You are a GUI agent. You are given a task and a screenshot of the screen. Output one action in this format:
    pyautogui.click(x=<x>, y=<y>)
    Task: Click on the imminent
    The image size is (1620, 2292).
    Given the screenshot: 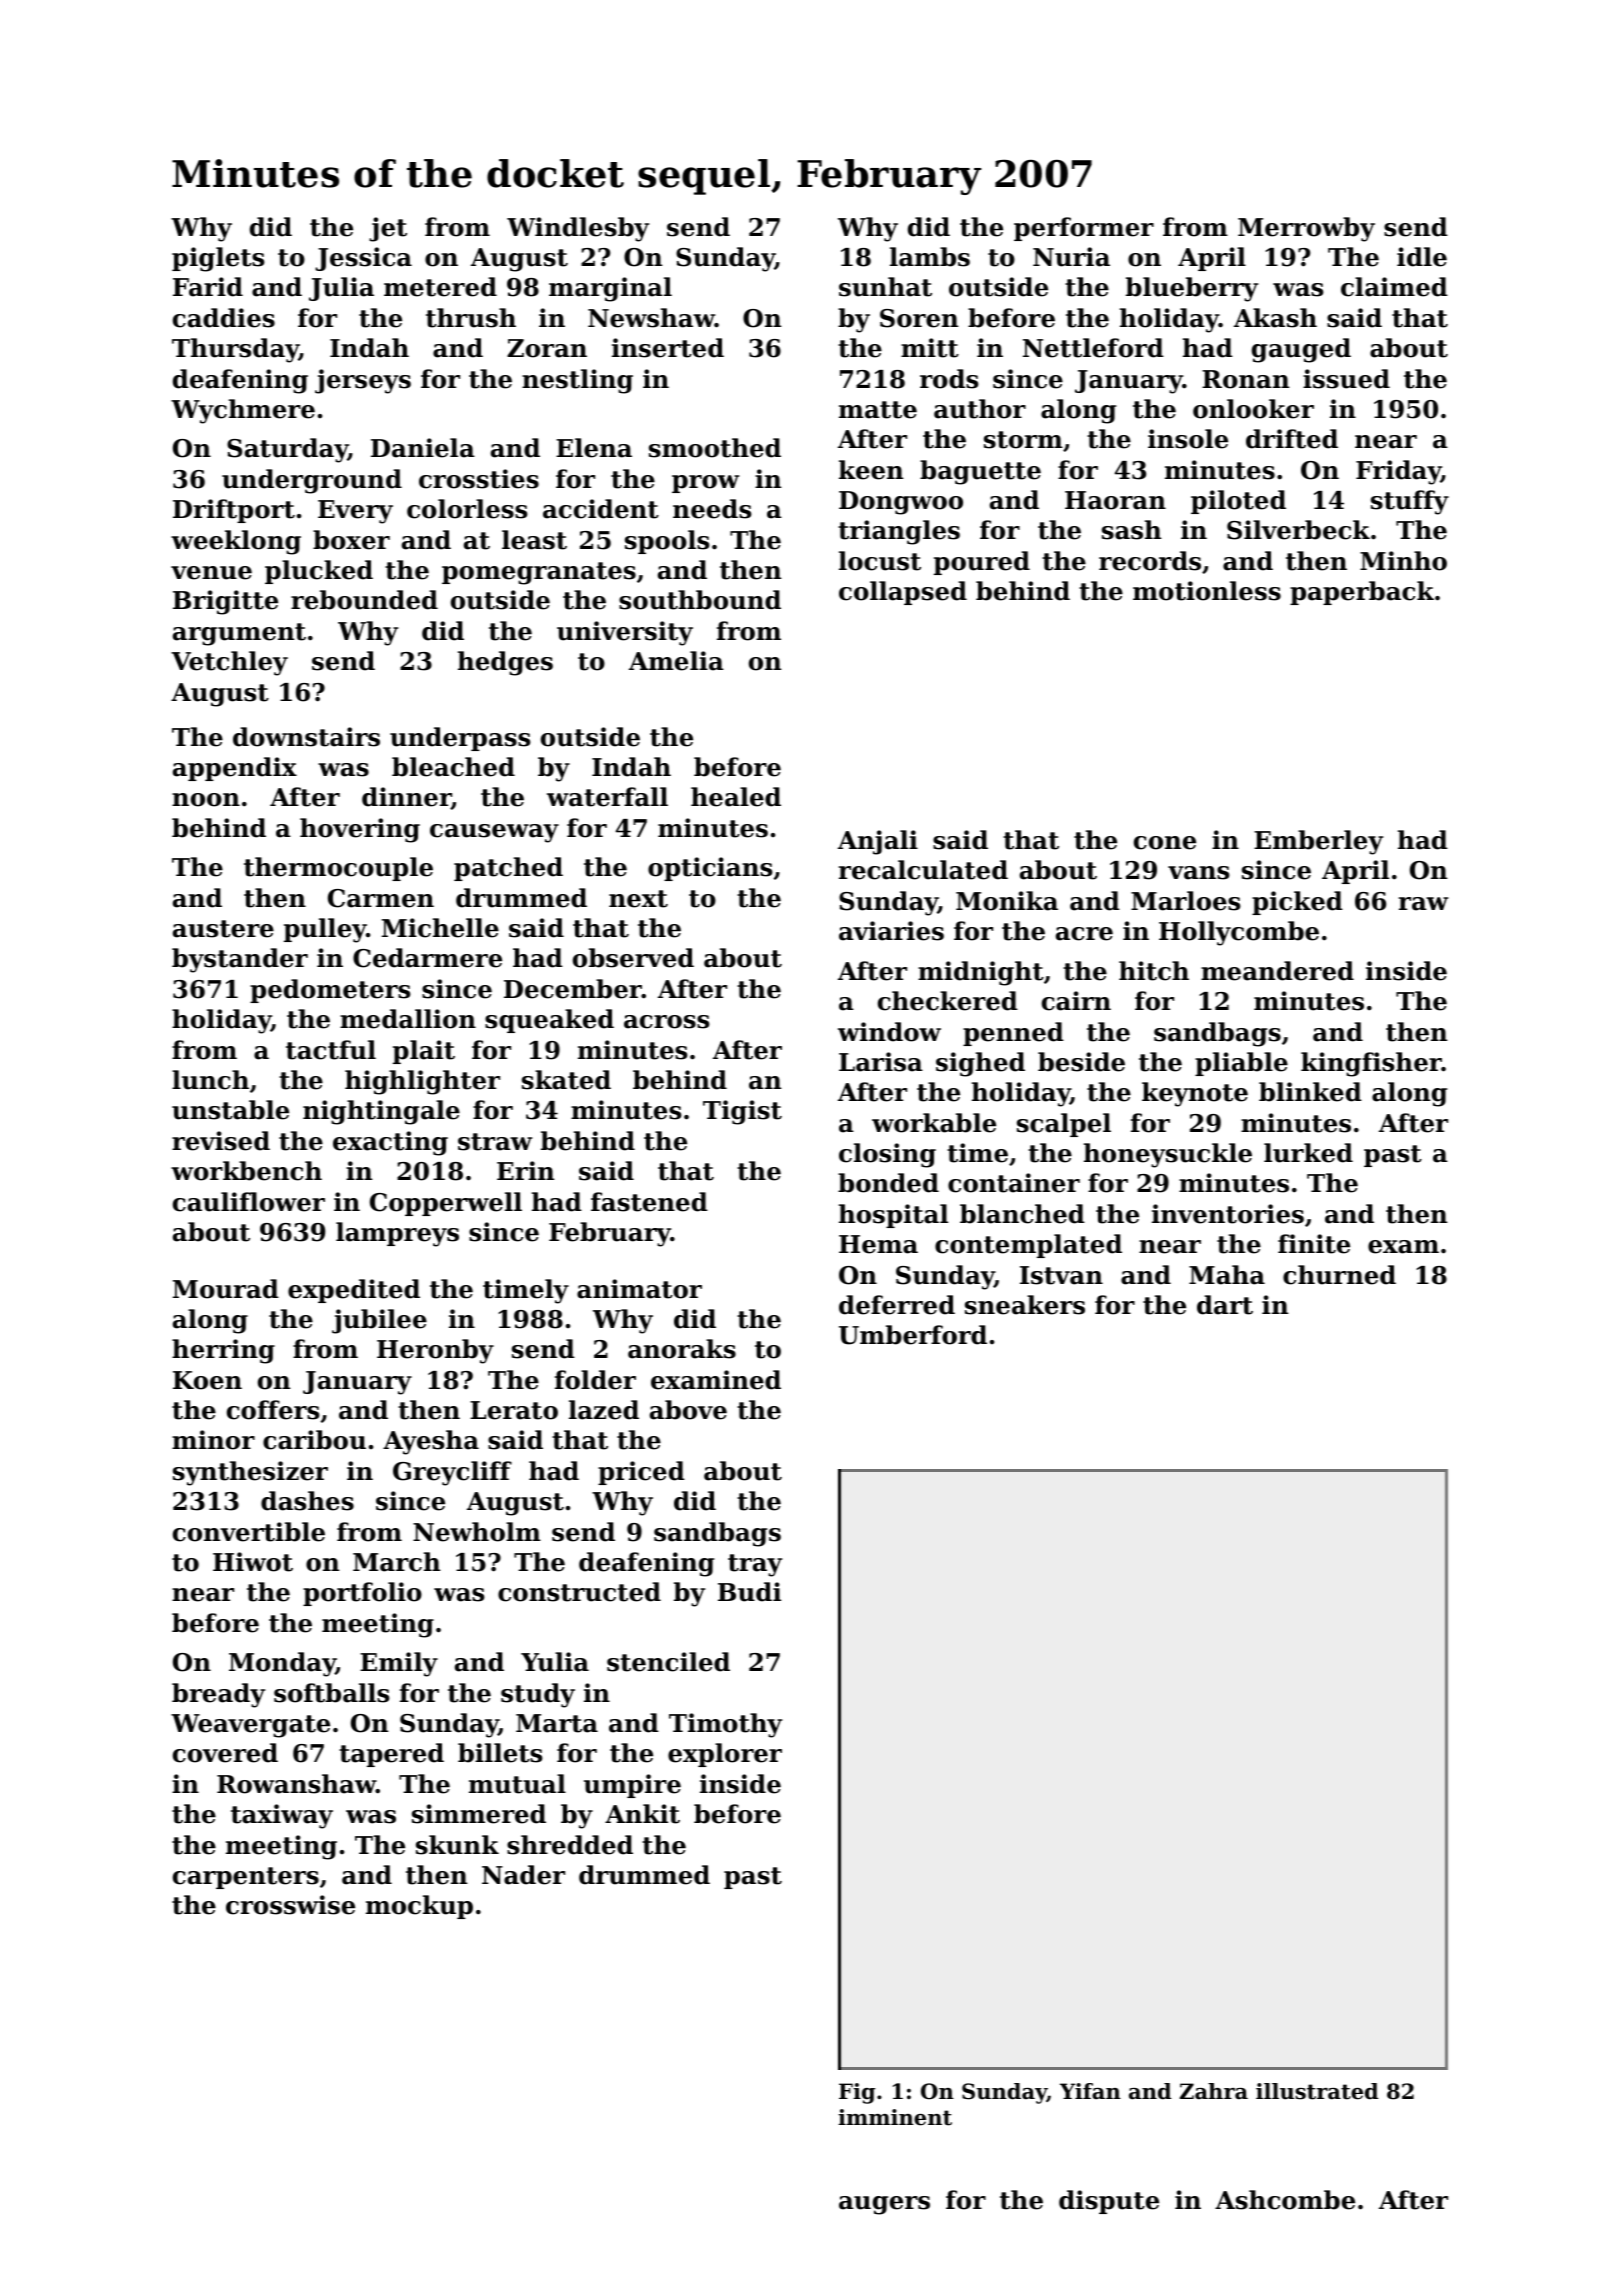 What is the action you would take?
    pyautogui.click(x=895, y=2117)
